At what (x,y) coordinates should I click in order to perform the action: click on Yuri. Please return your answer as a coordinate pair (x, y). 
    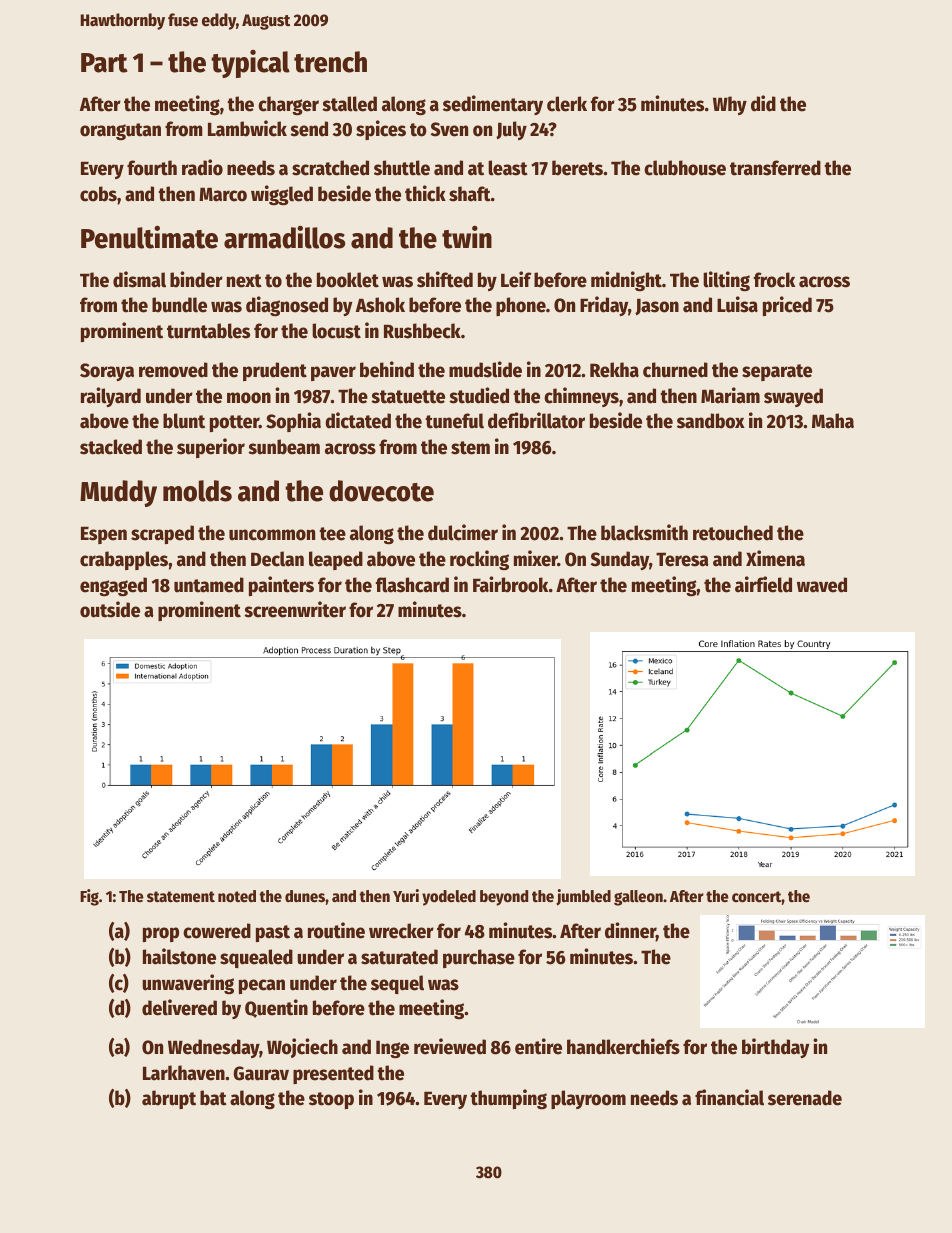
    Looking at the image, I should click on (406, 895).
